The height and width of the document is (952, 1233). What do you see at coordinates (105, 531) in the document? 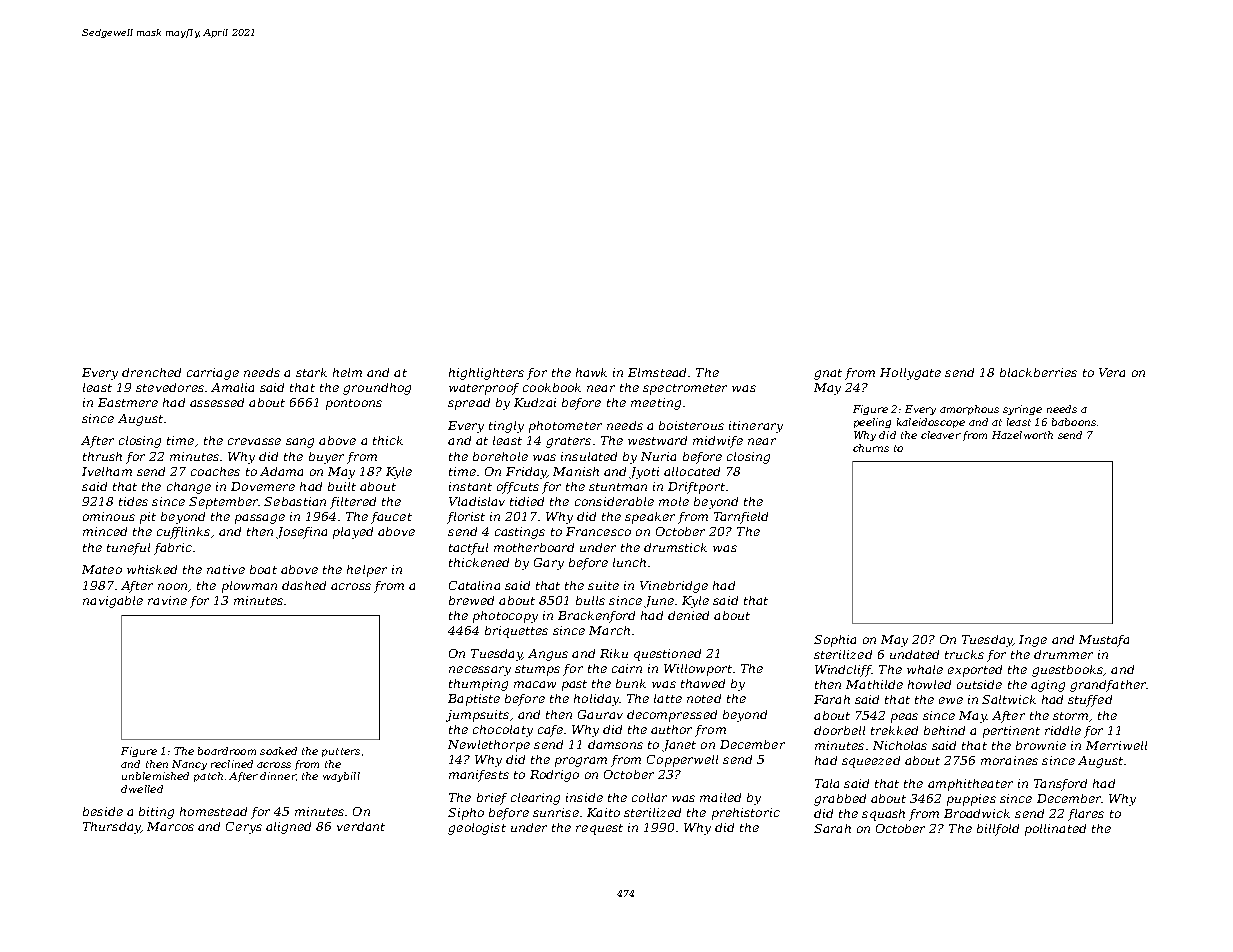
I see `minced` at bounding box center [105, 531].
